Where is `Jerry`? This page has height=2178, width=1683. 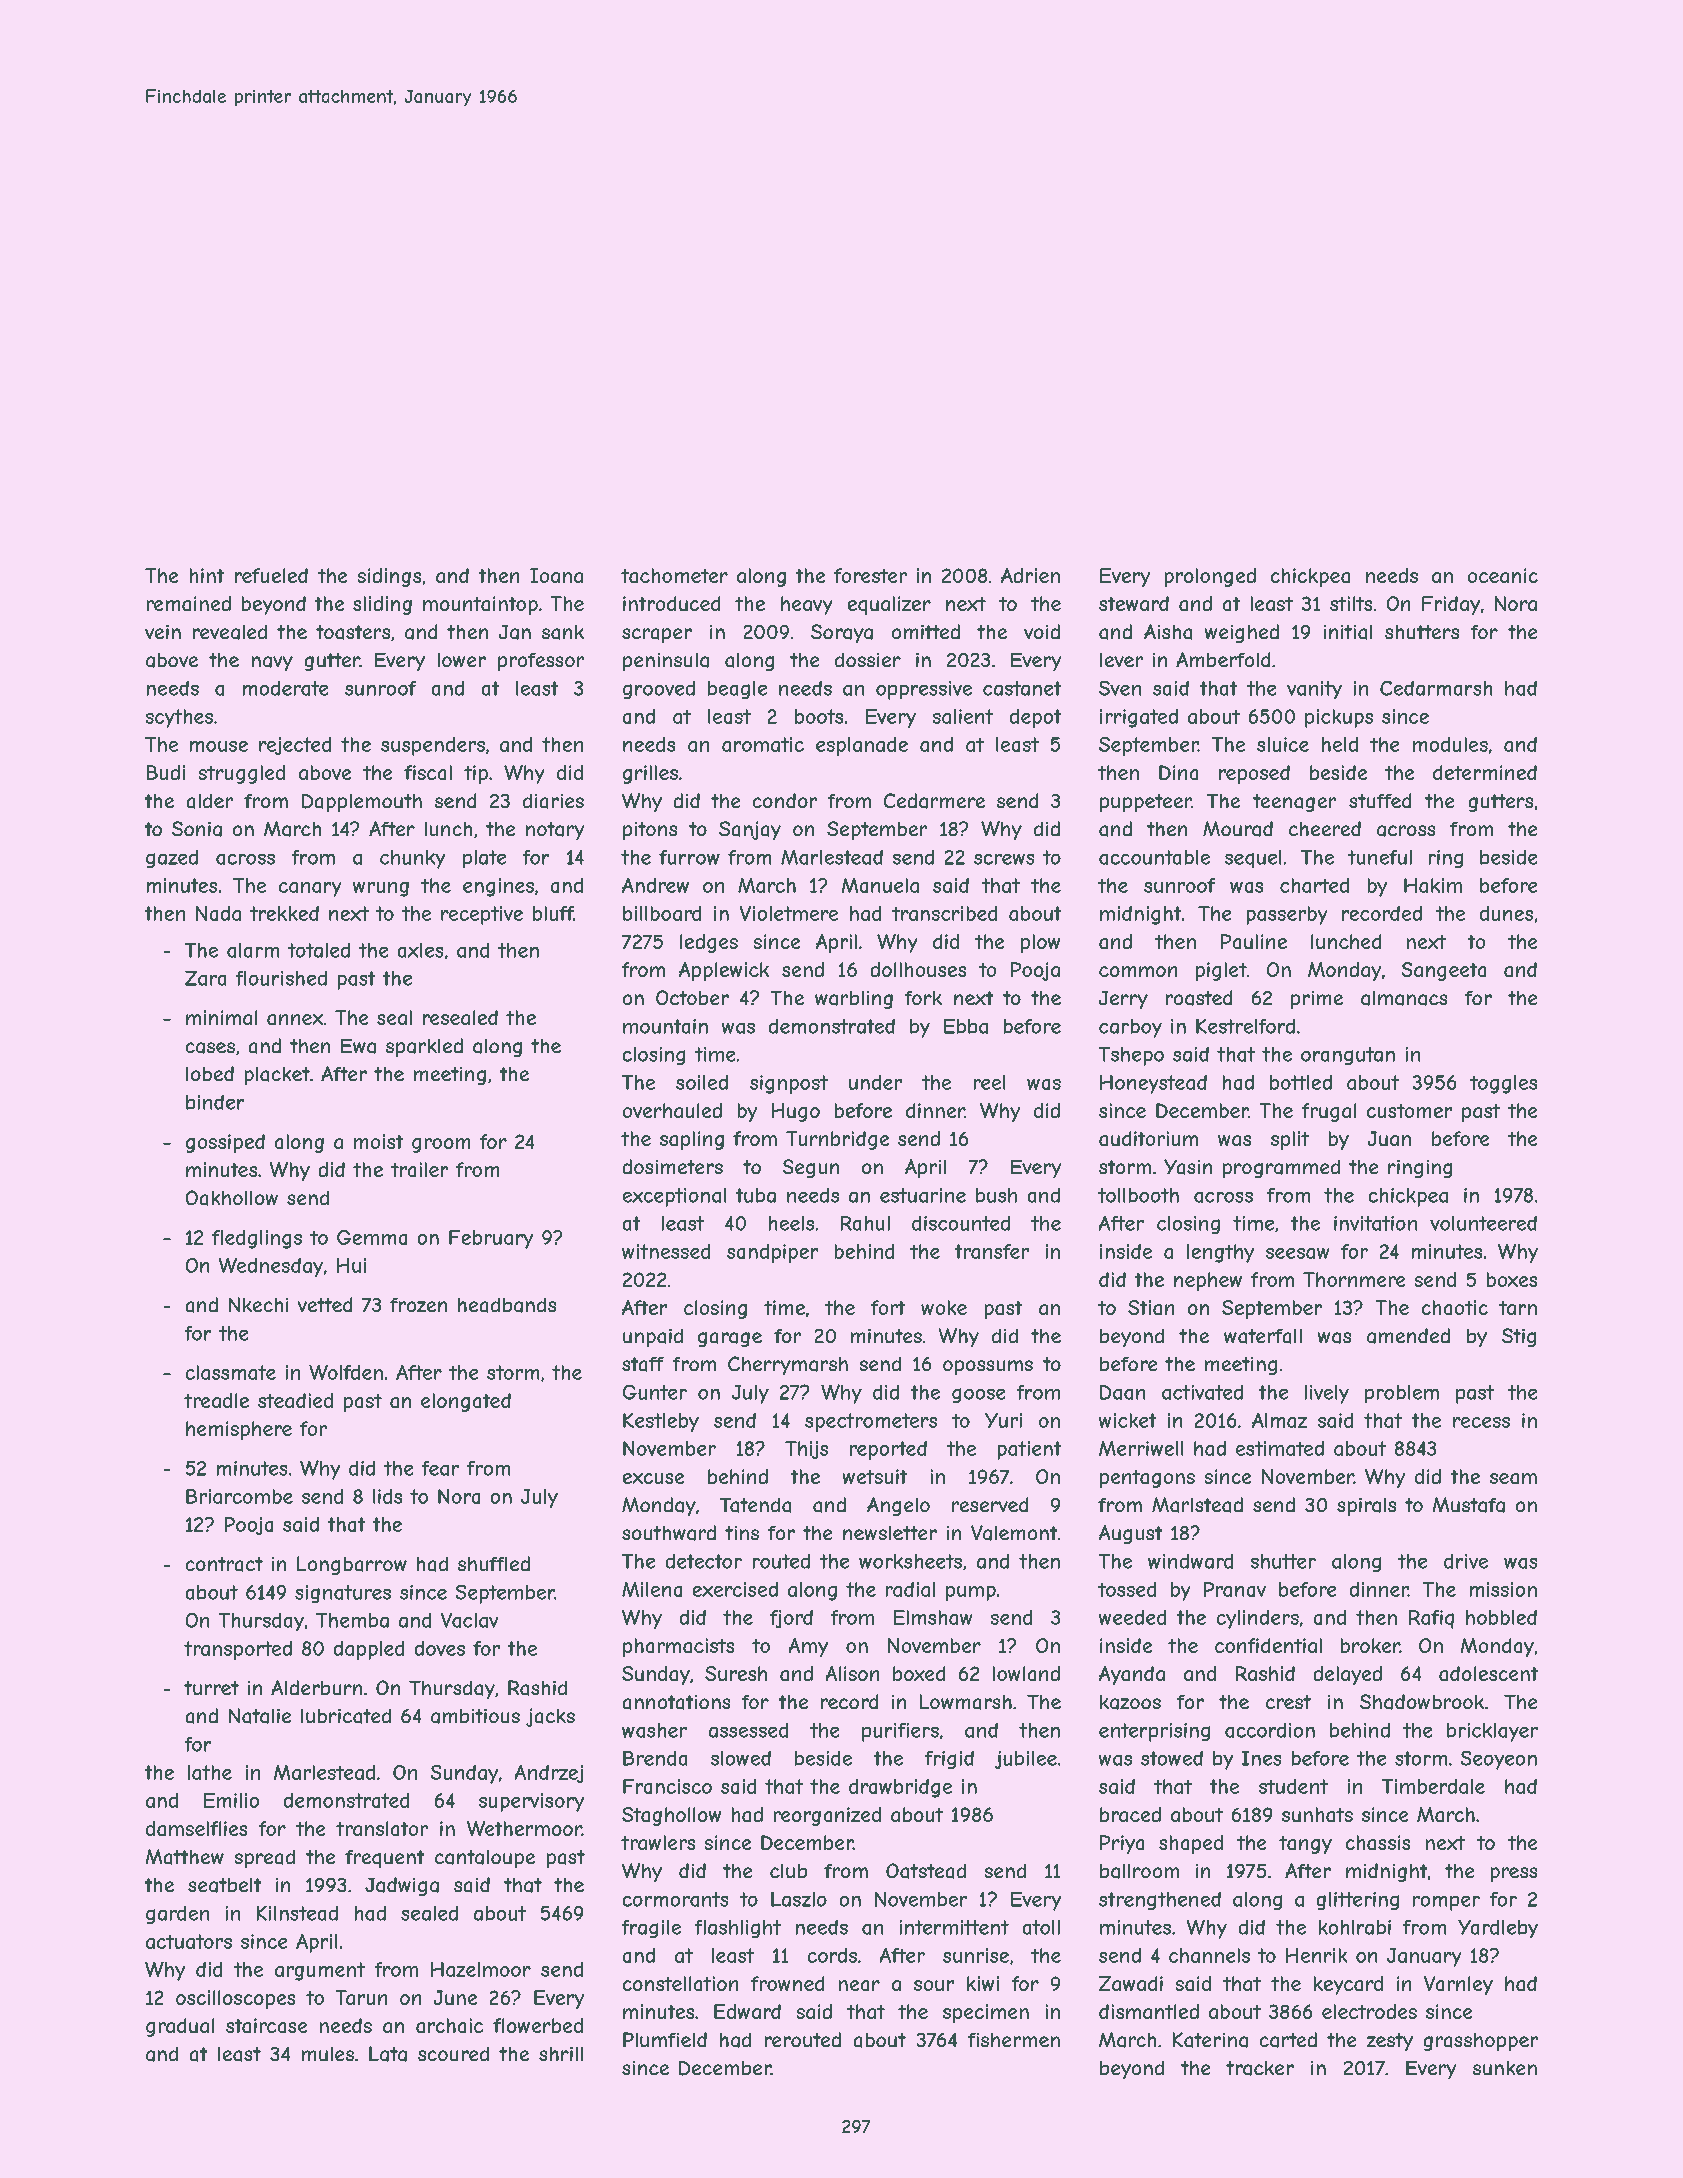 Jerry is located at coordinates (1123, 1000).
